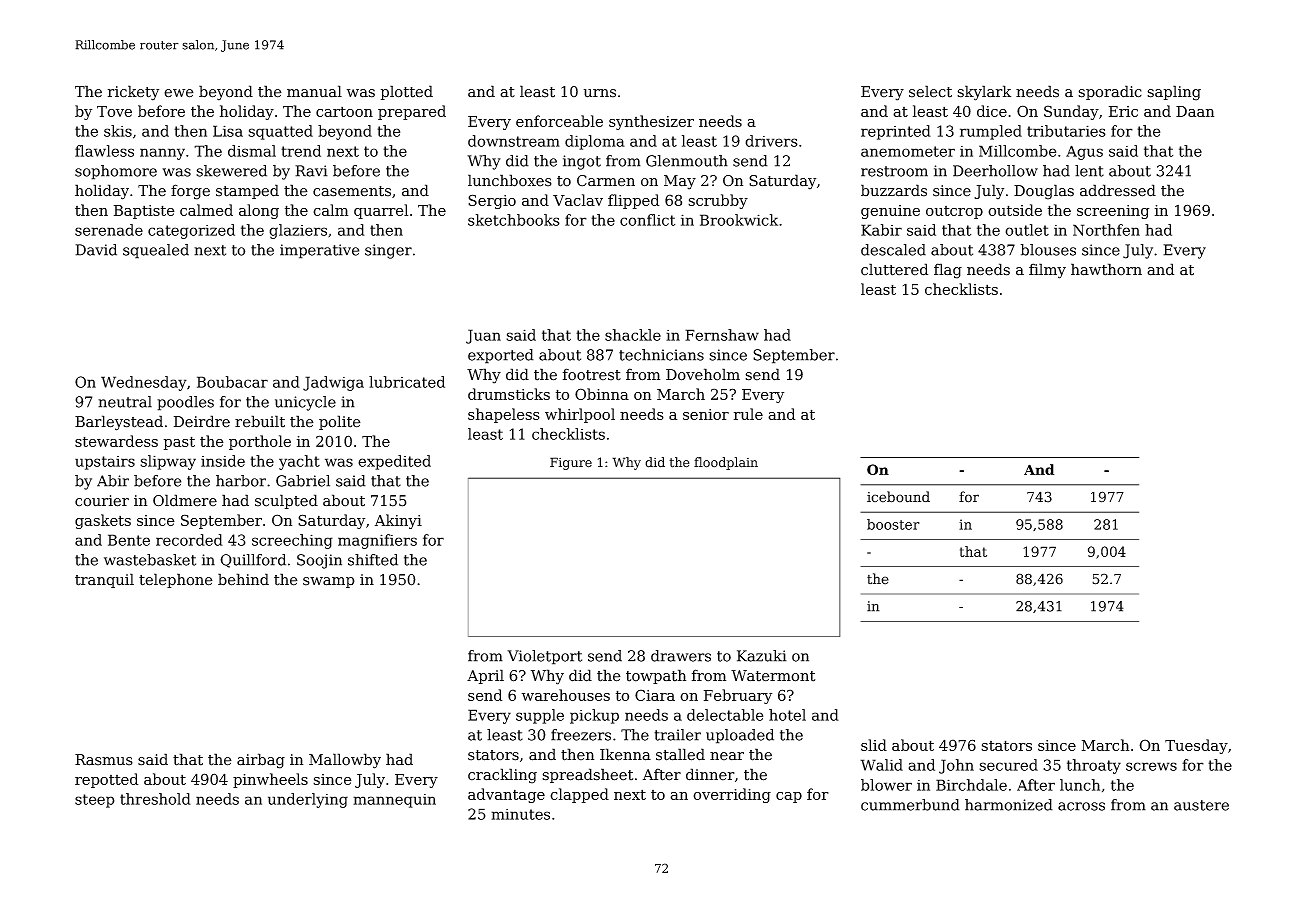 This screenshot has height=924, width=1308. Describe the element at coordinates (185, 500) in the screenshot. I see `Oldmere` at that location.
